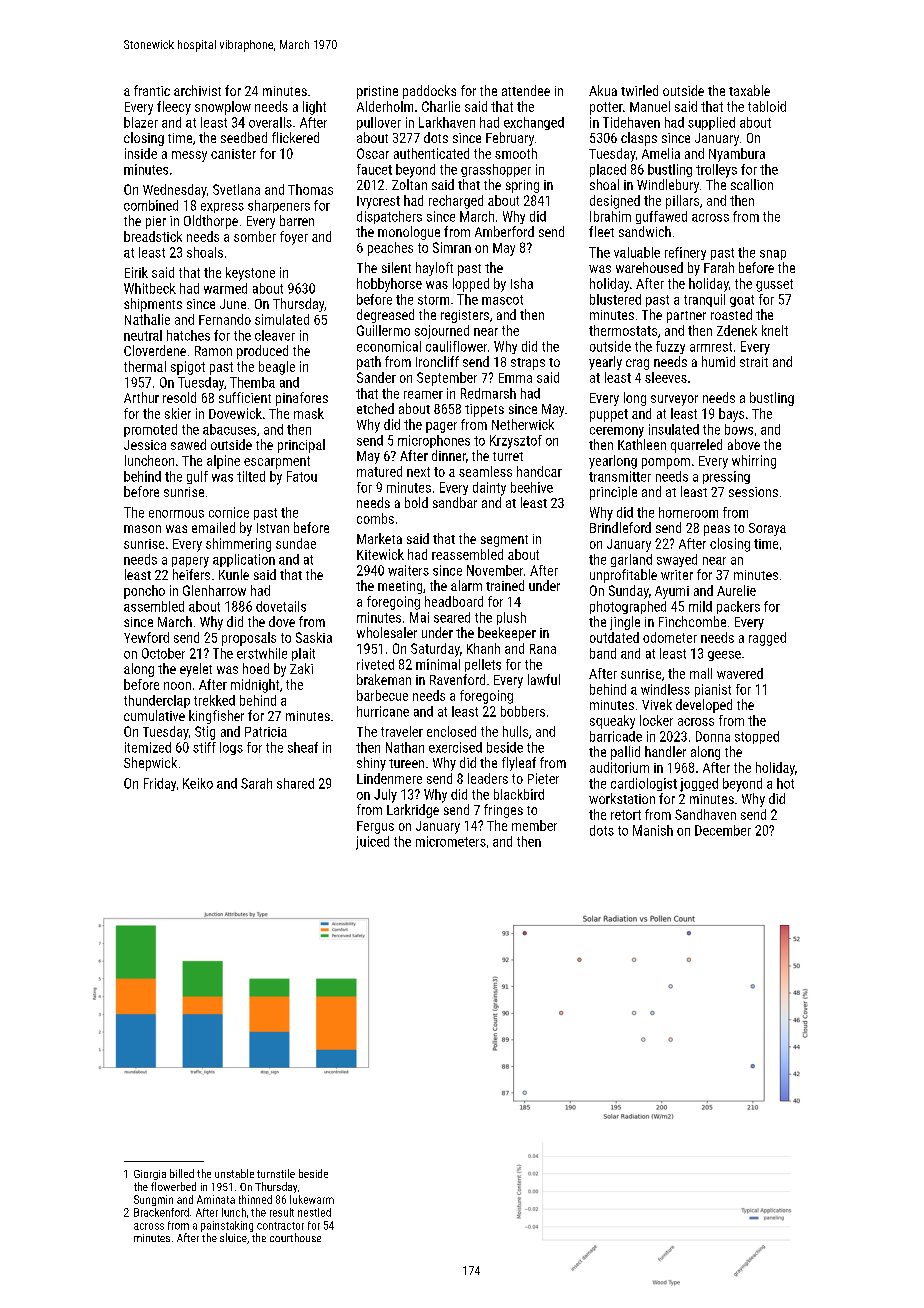 The height and width of the screenshot is (1308, 924). Describe the element at coordinates (145, 445) in the screenshot. I see `Jessica` at that location.
